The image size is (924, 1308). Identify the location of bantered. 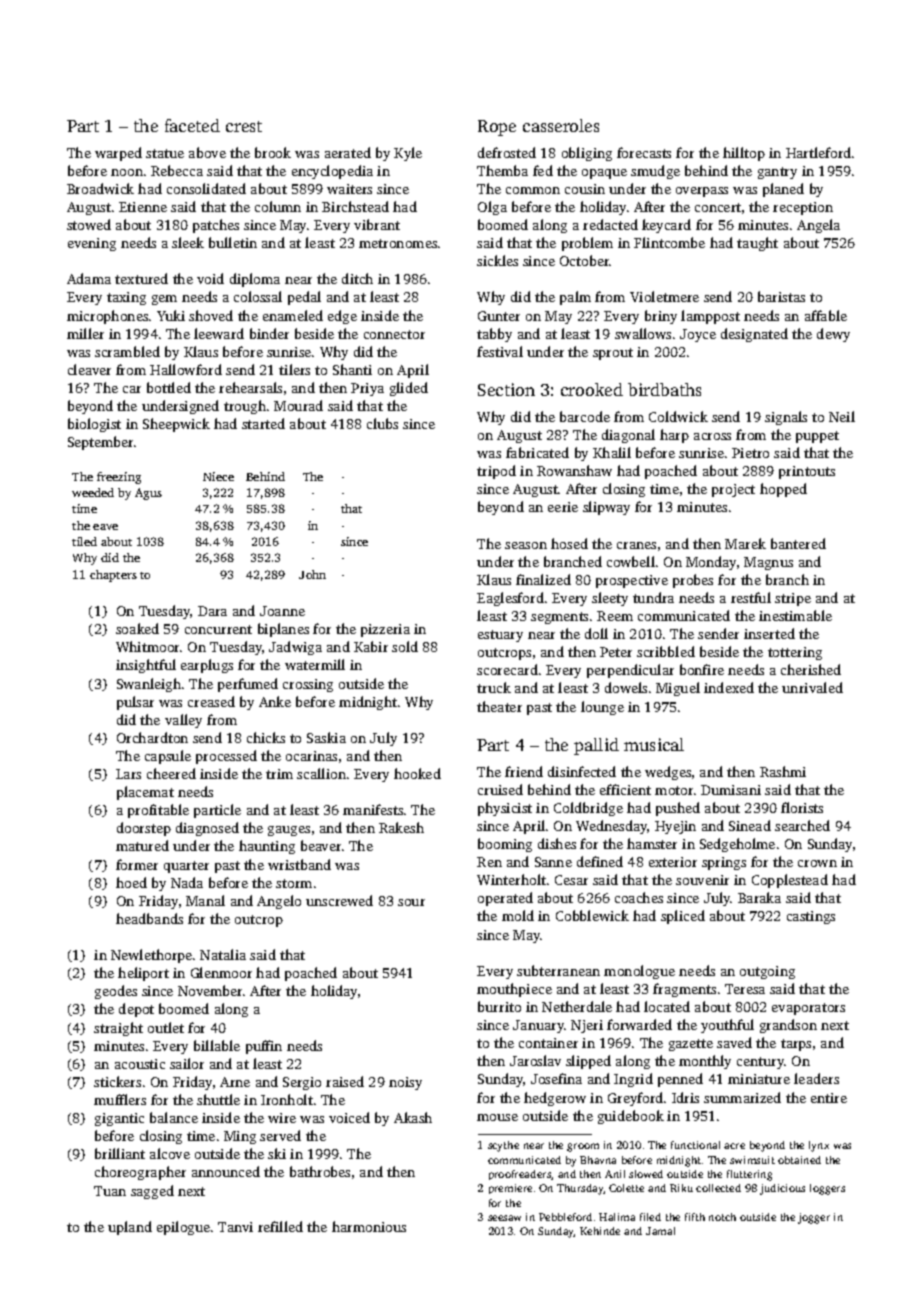
(798, 543).
